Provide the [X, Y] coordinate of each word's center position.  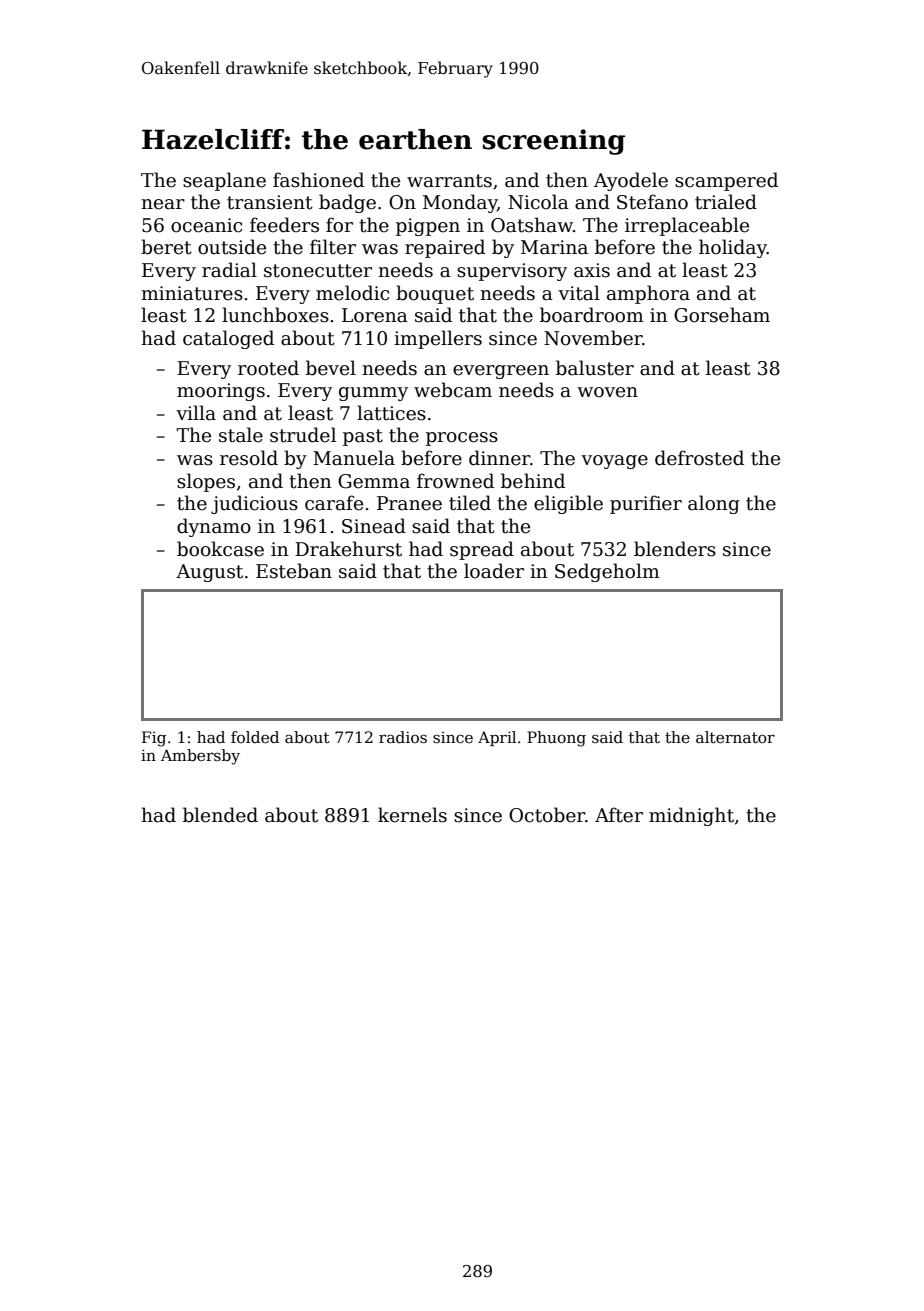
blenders [675, 549]
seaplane [224, 181]
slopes [206, 482]
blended [220, 815]
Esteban [294, 571]
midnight [691, 816]
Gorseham [722, 315]
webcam [453, 390]
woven [607, 392]
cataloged [228, 339]
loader [494, 571]
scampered [726, 181]
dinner [499, 458]
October [547, 815]
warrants [449, 181]
